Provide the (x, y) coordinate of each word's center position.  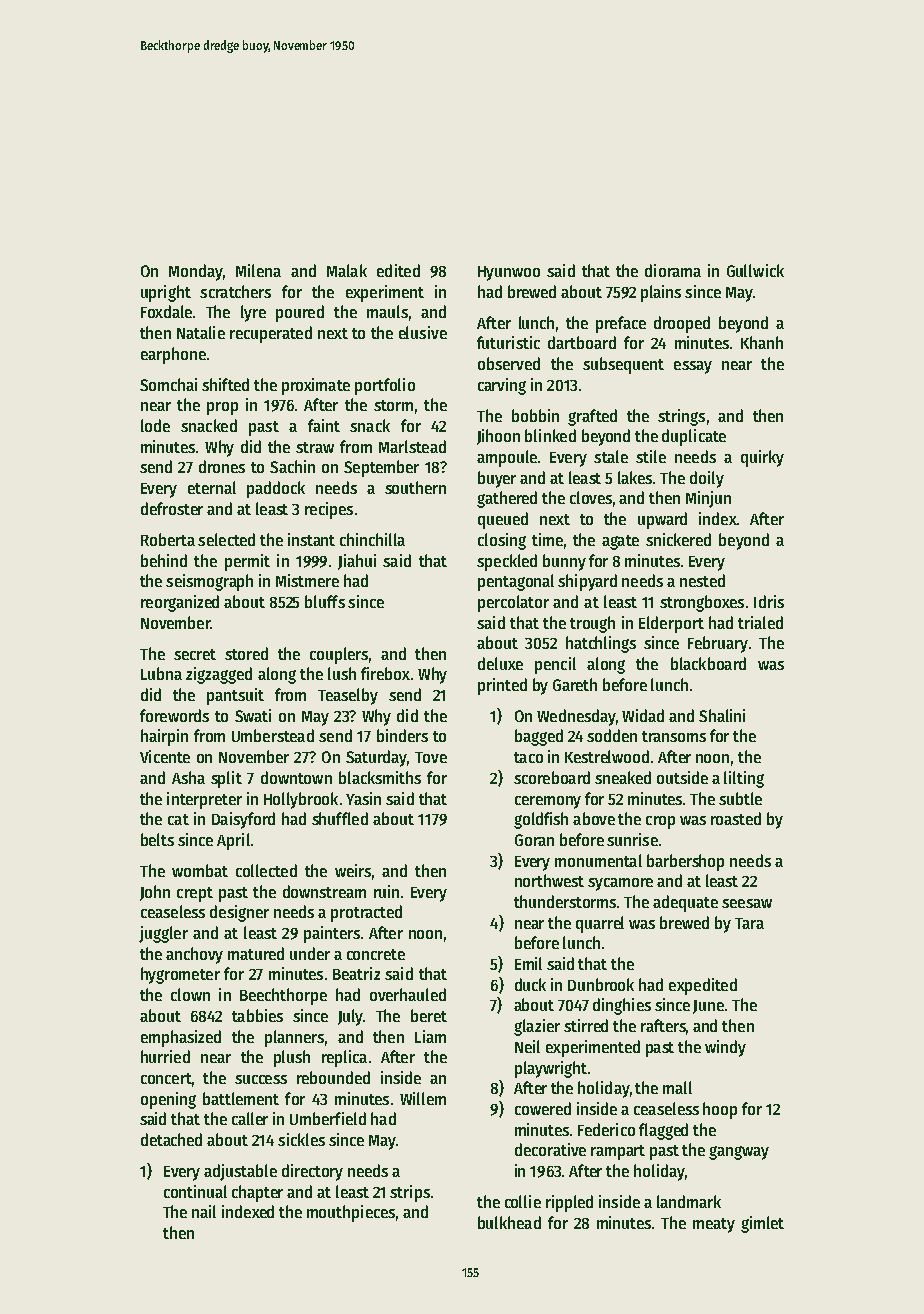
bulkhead (509, 1222)
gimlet (762, 1224)
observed (509, 363)
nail (204, 1211)
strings (681, 417)
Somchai (168, 384)
